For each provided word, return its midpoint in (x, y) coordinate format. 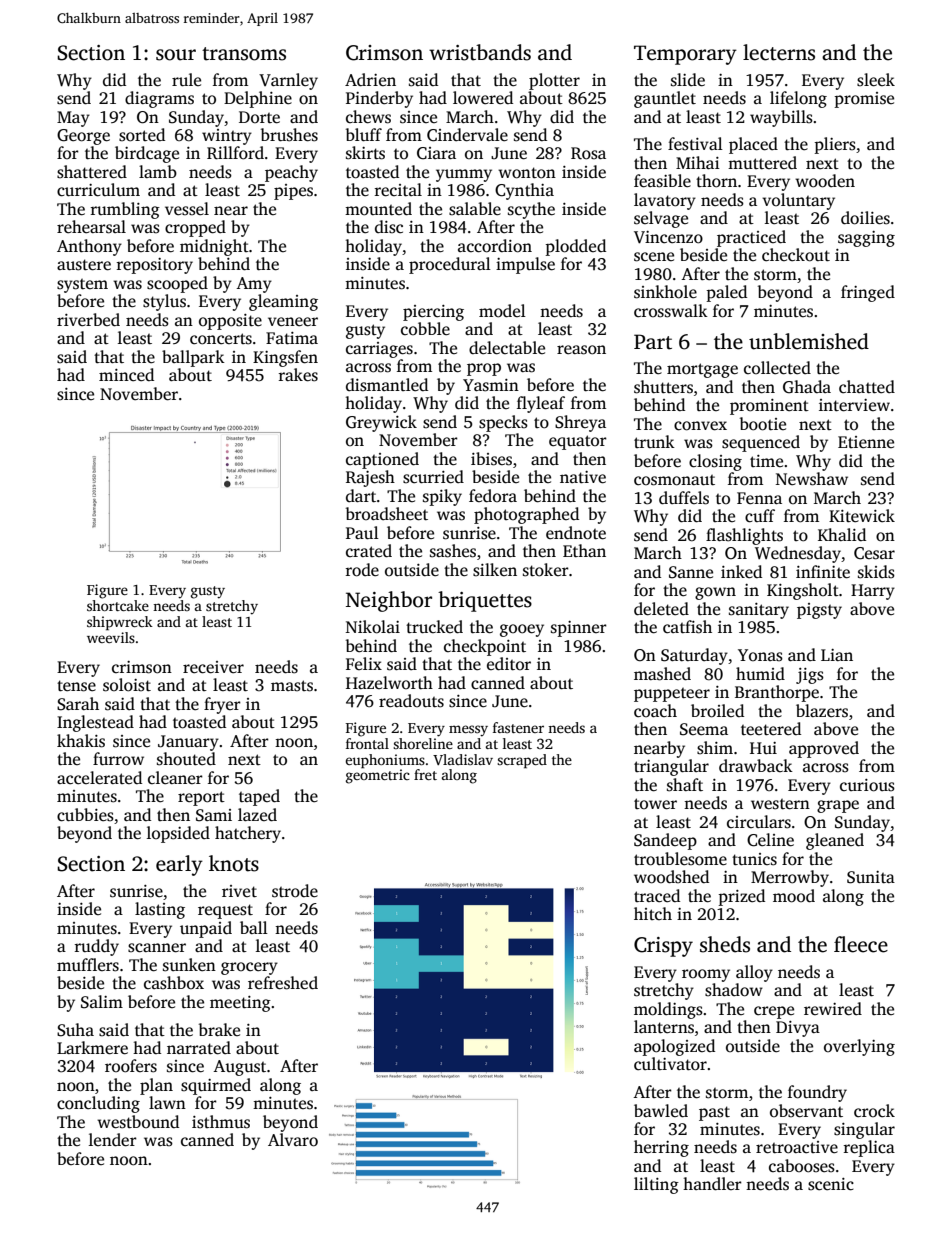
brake (219, 1029)
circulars (759, 822)
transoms (244, 54)
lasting (160, 910)
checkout (796, 255)
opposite (230, 322)
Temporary (685, 55)
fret (425, 774)
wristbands (480, 52)
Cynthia (524, 191)
